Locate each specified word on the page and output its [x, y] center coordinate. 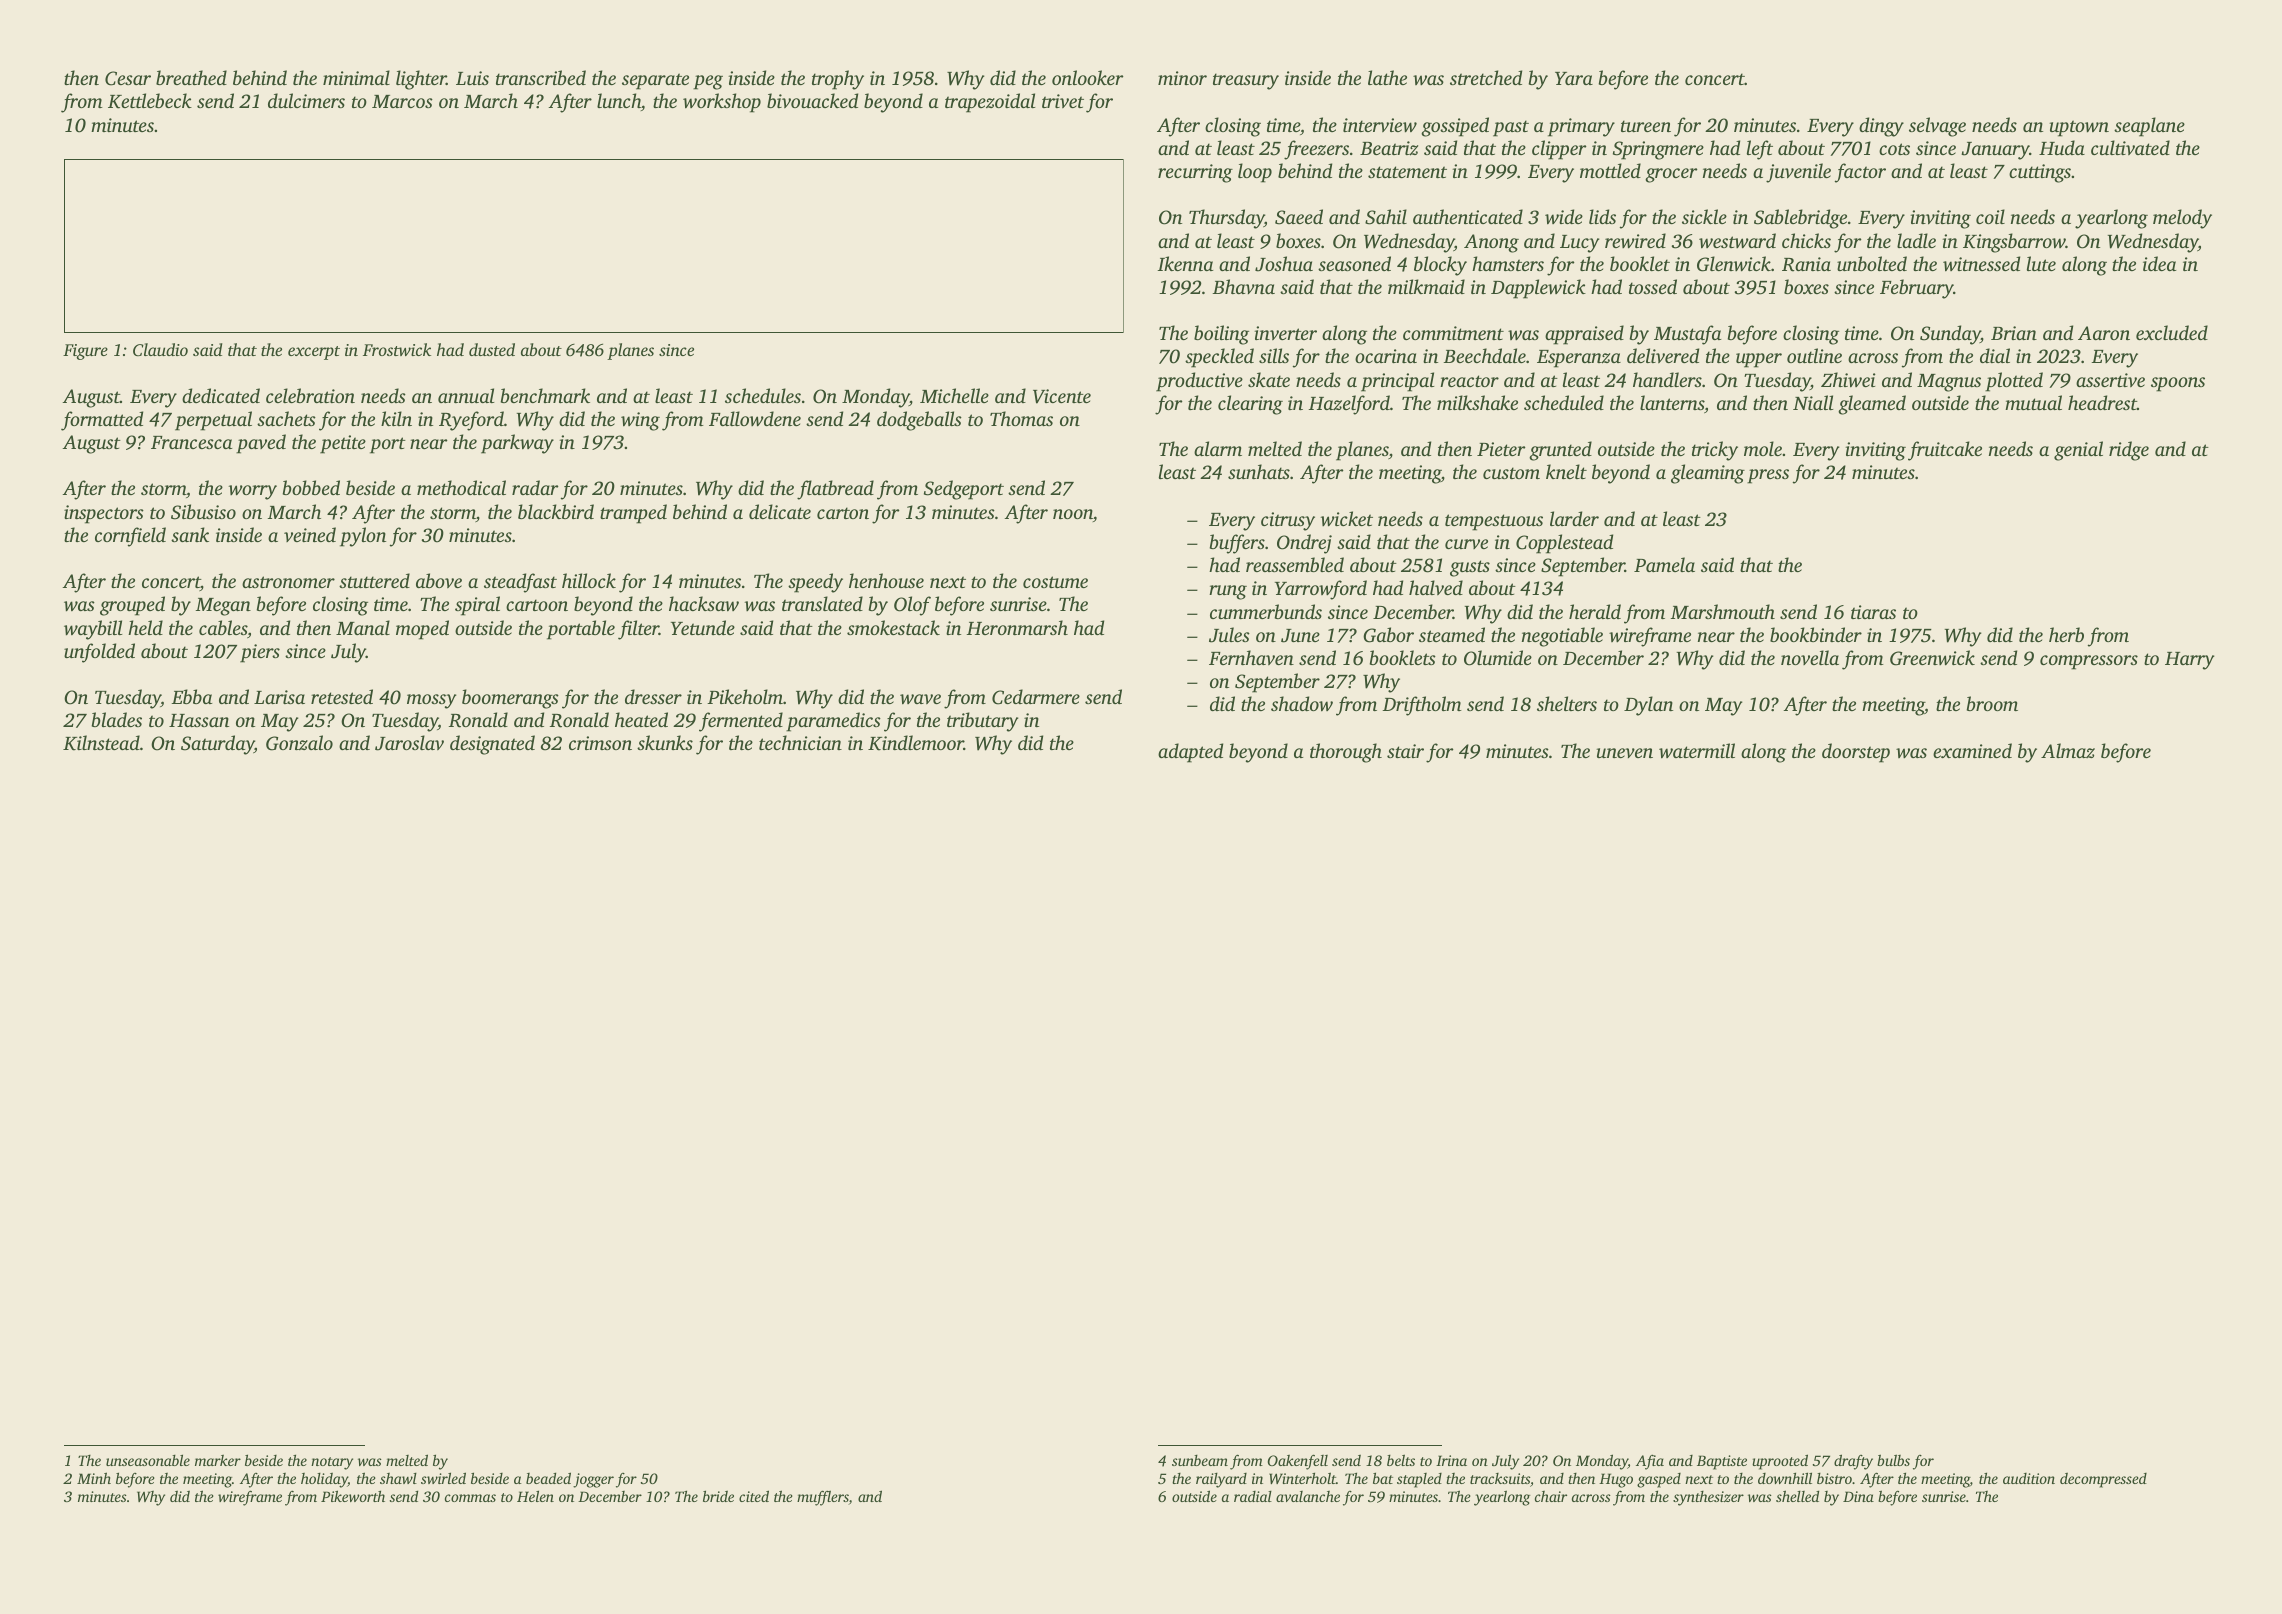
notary [332, 1463]
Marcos [402, 101]
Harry [2189, 661]
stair [1405, 751]
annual [466, 395]
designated [492, 745]
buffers [1237, 544]
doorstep [1856, 753]
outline [1814, 355]
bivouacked [812, 100]
